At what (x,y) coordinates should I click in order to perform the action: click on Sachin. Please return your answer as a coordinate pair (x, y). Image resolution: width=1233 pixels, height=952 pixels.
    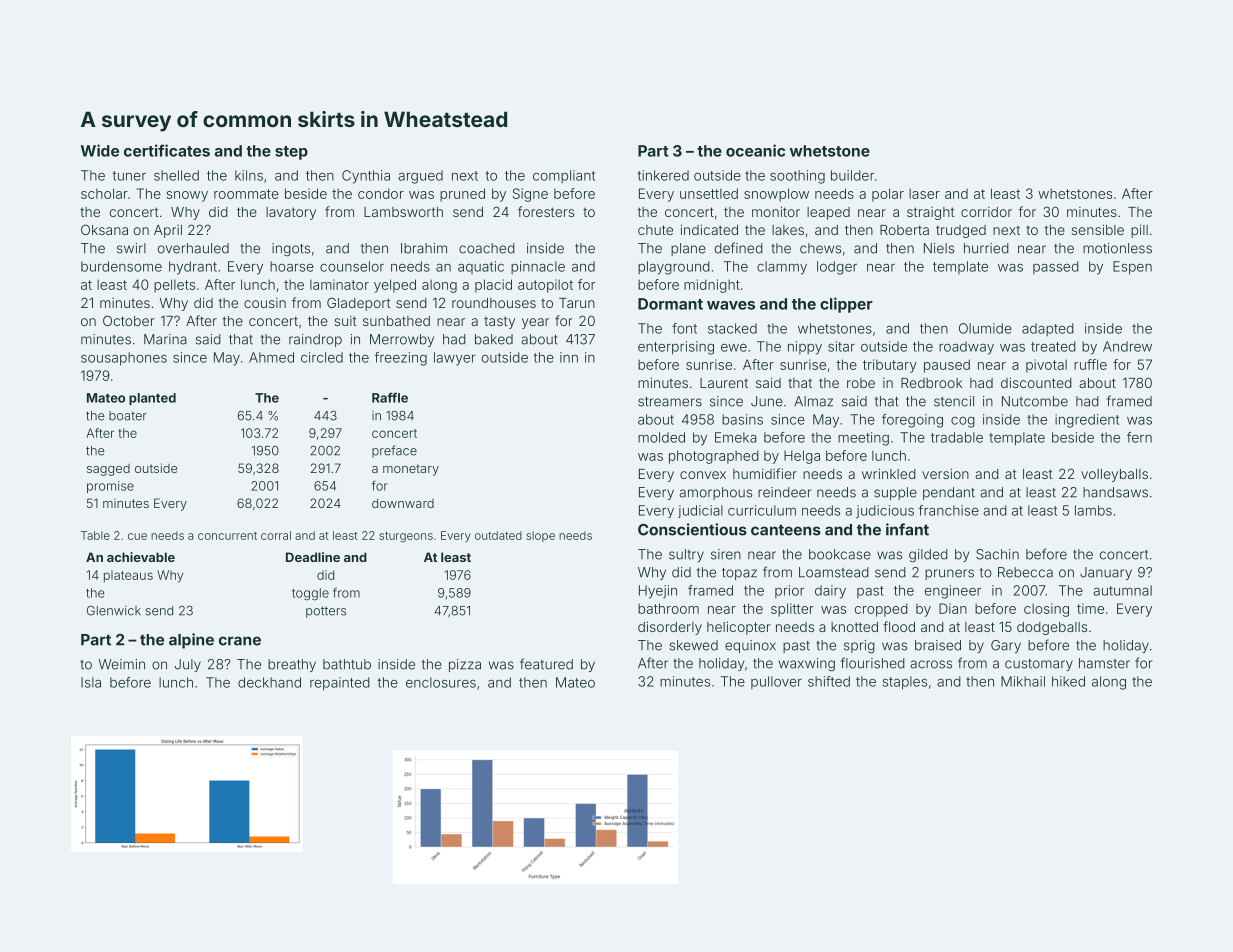
    Looking at the image, I should click on (997, 554).
